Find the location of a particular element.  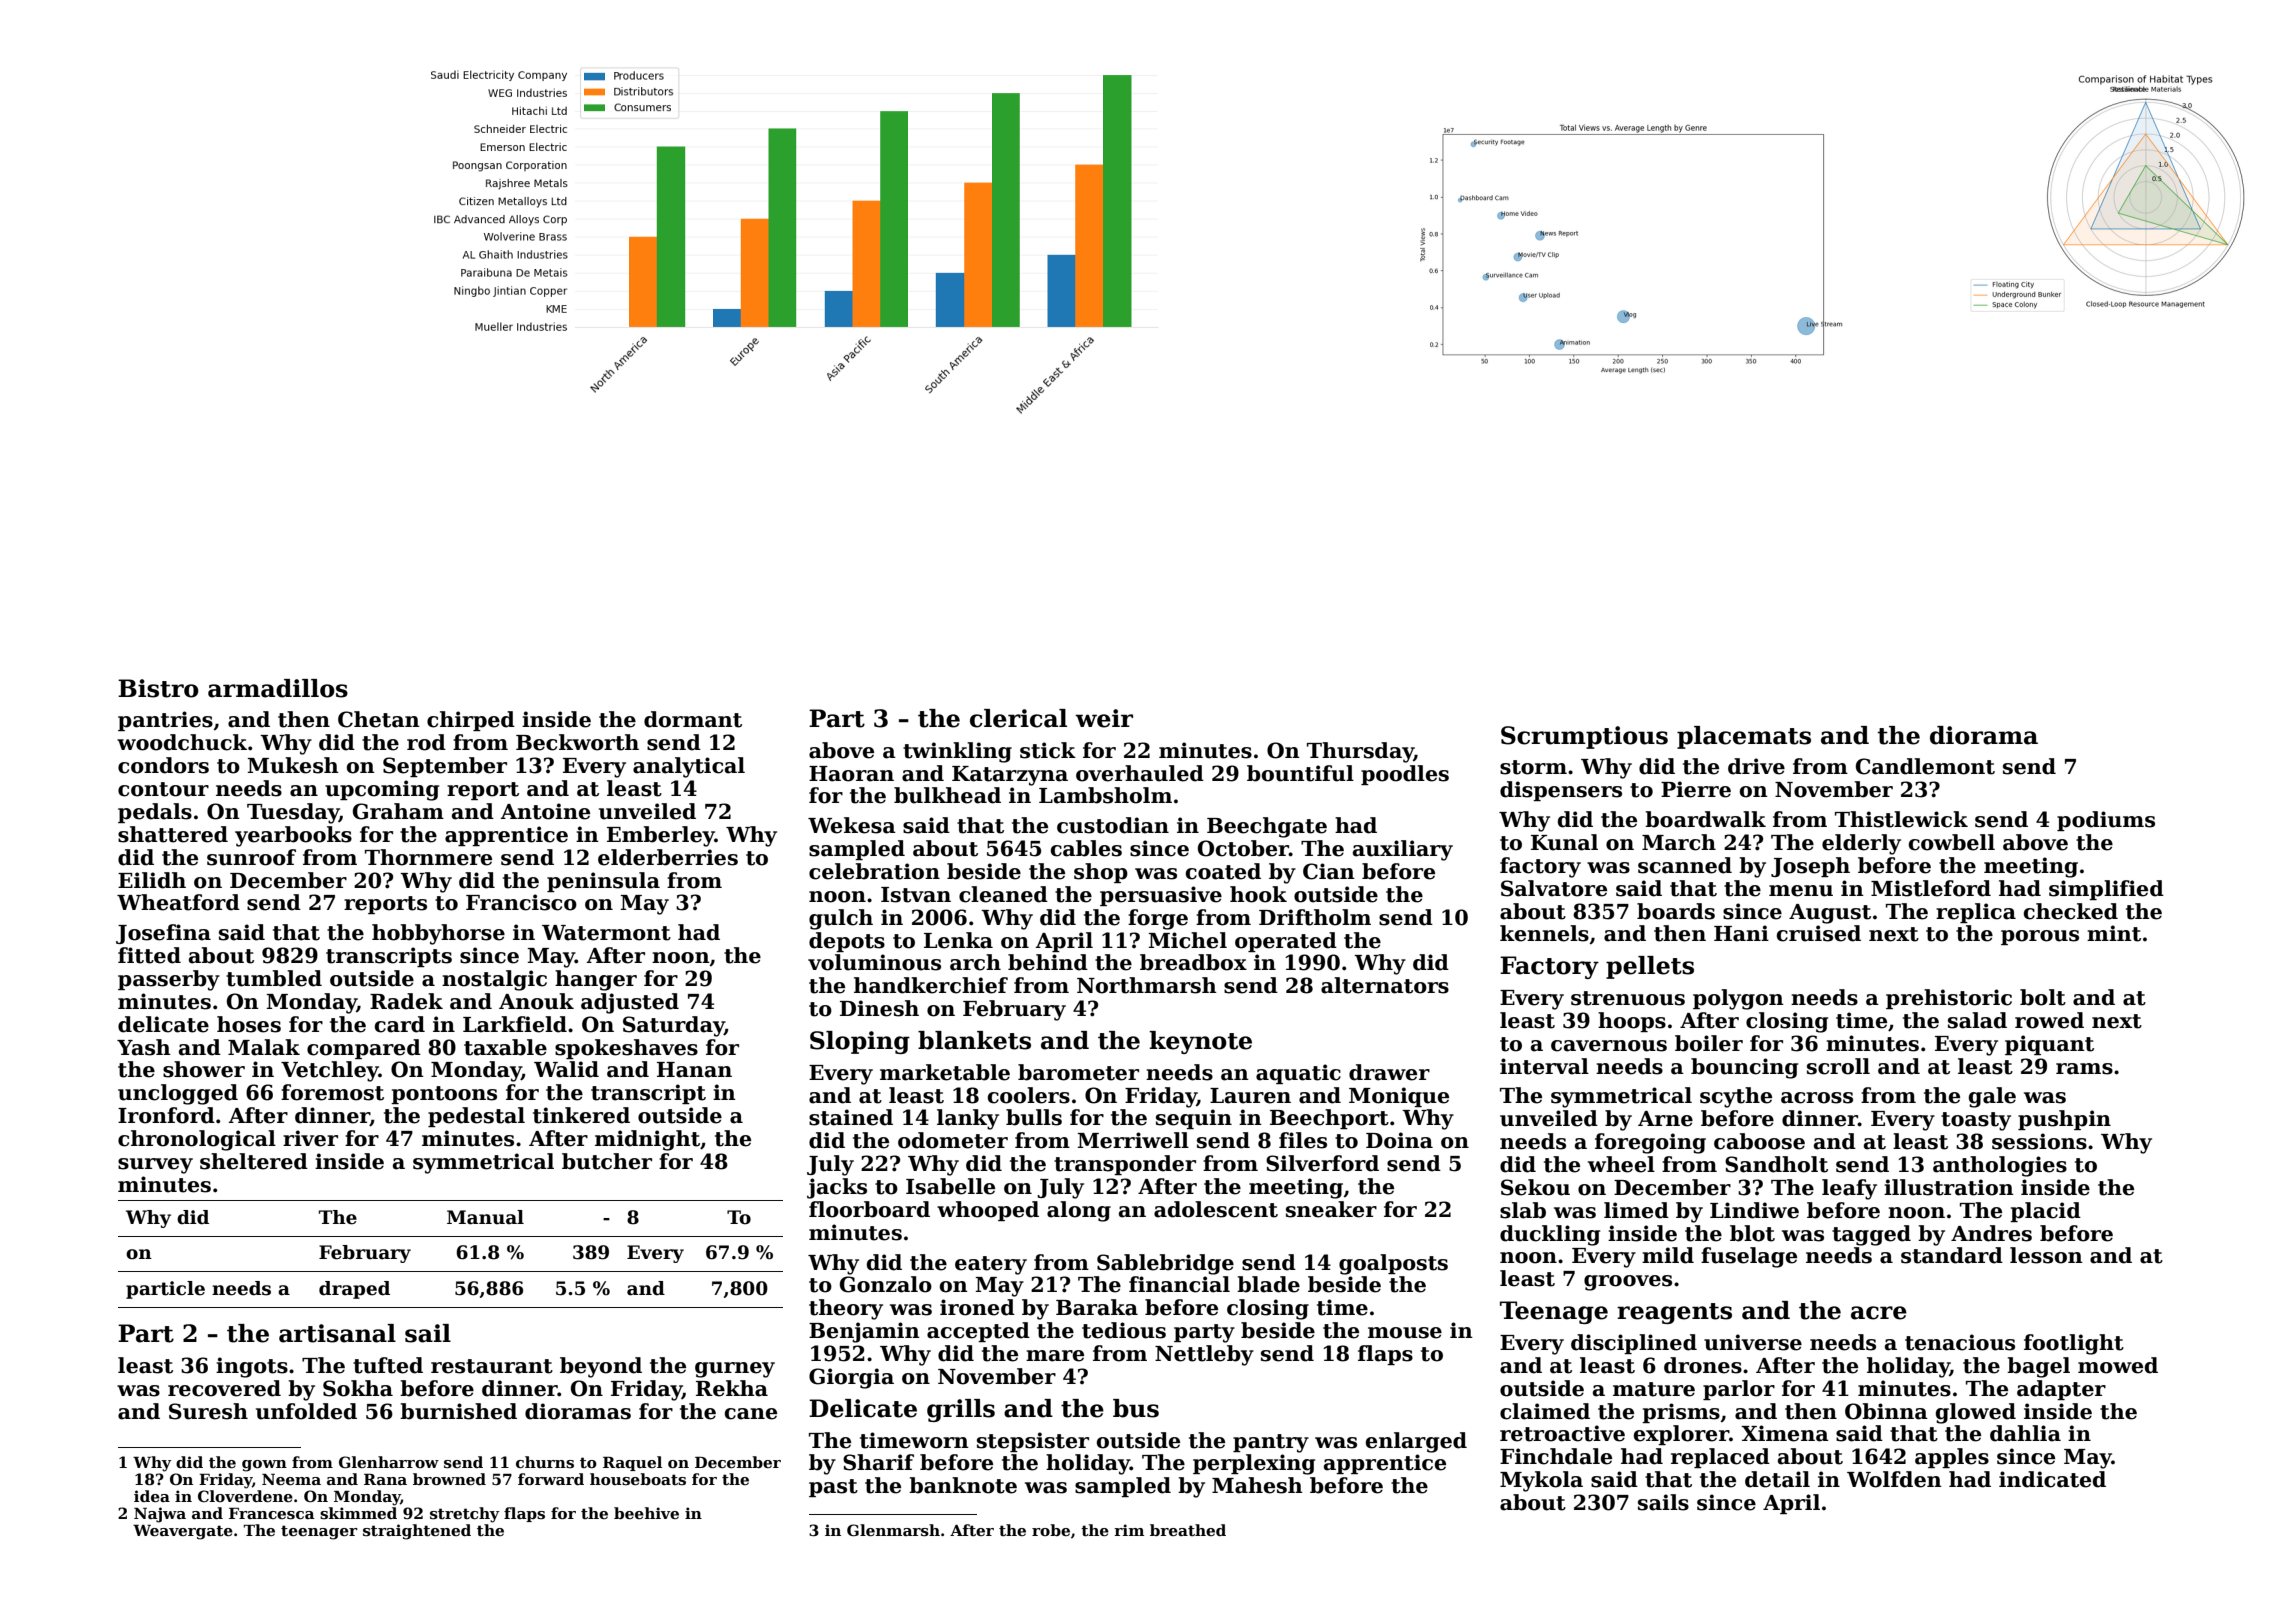

footlight is located at coordinates (2074, 1344).
